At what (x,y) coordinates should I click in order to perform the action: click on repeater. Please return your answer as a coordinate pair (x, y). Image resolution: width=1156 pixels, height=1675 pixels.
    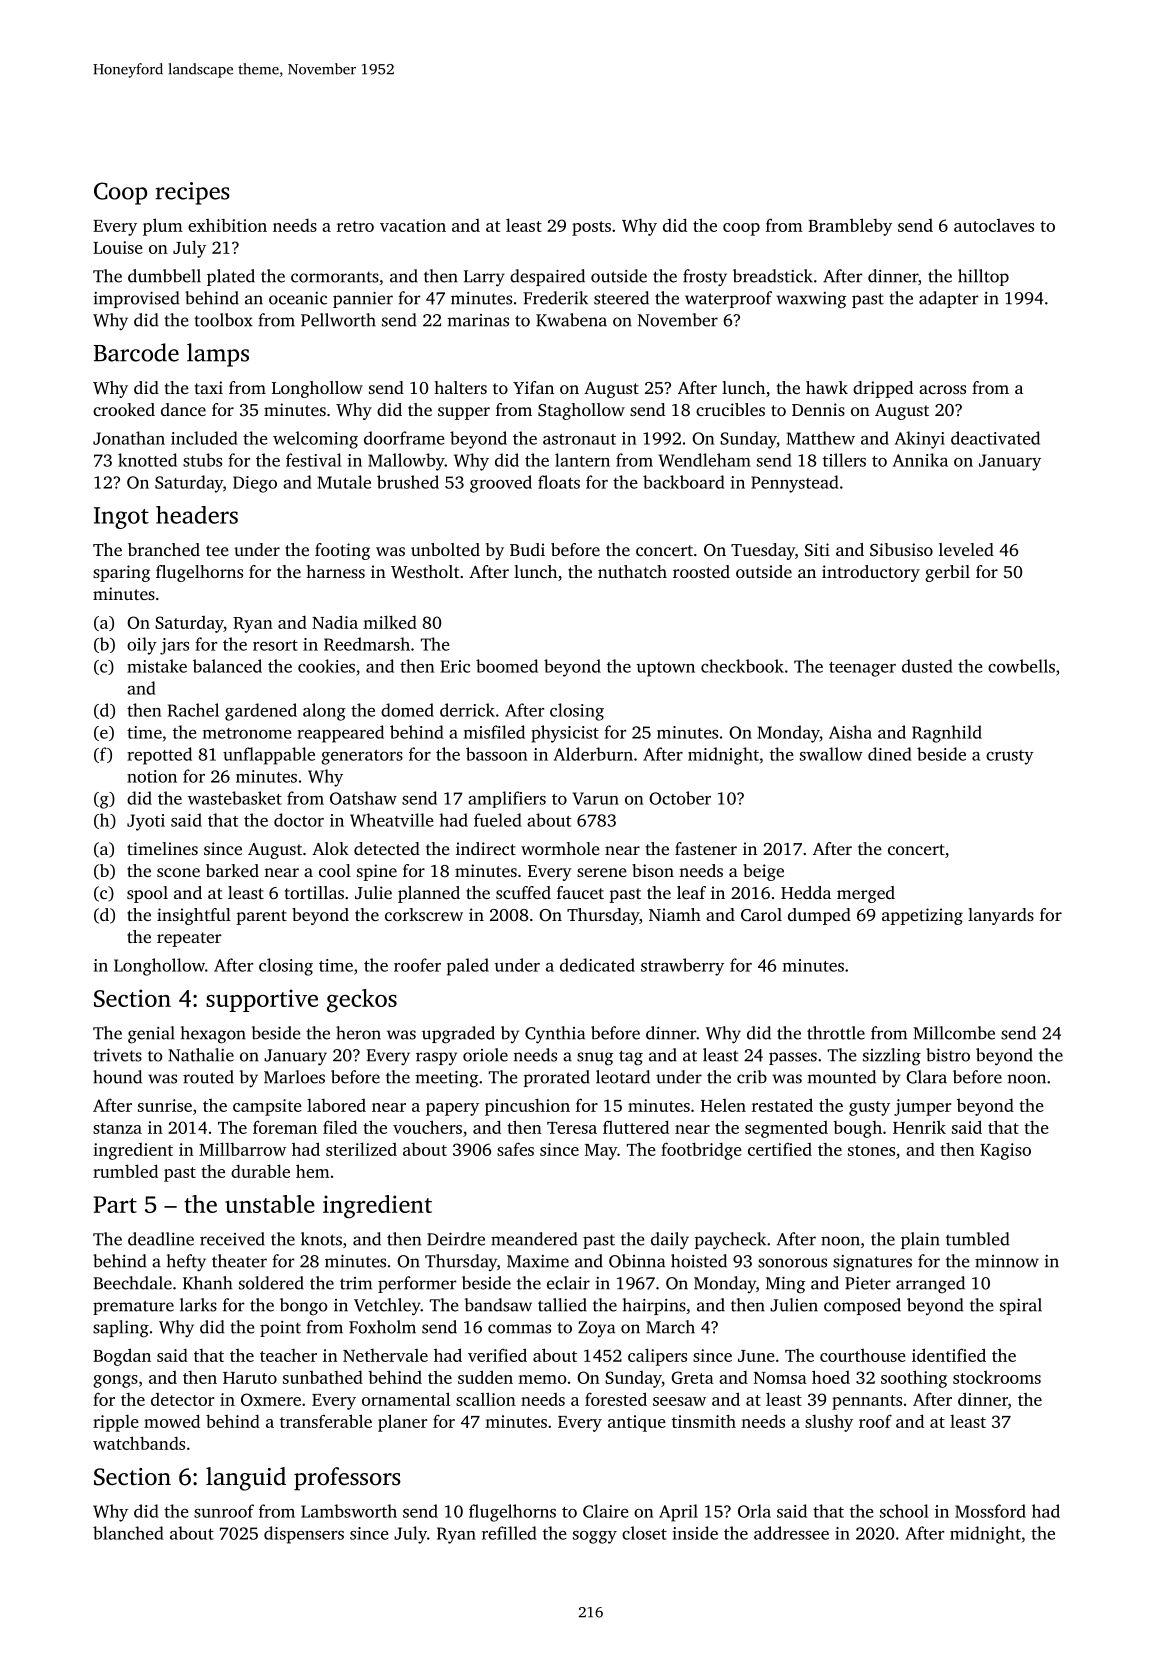
    Looking at the image, I should click on (189, 939).
